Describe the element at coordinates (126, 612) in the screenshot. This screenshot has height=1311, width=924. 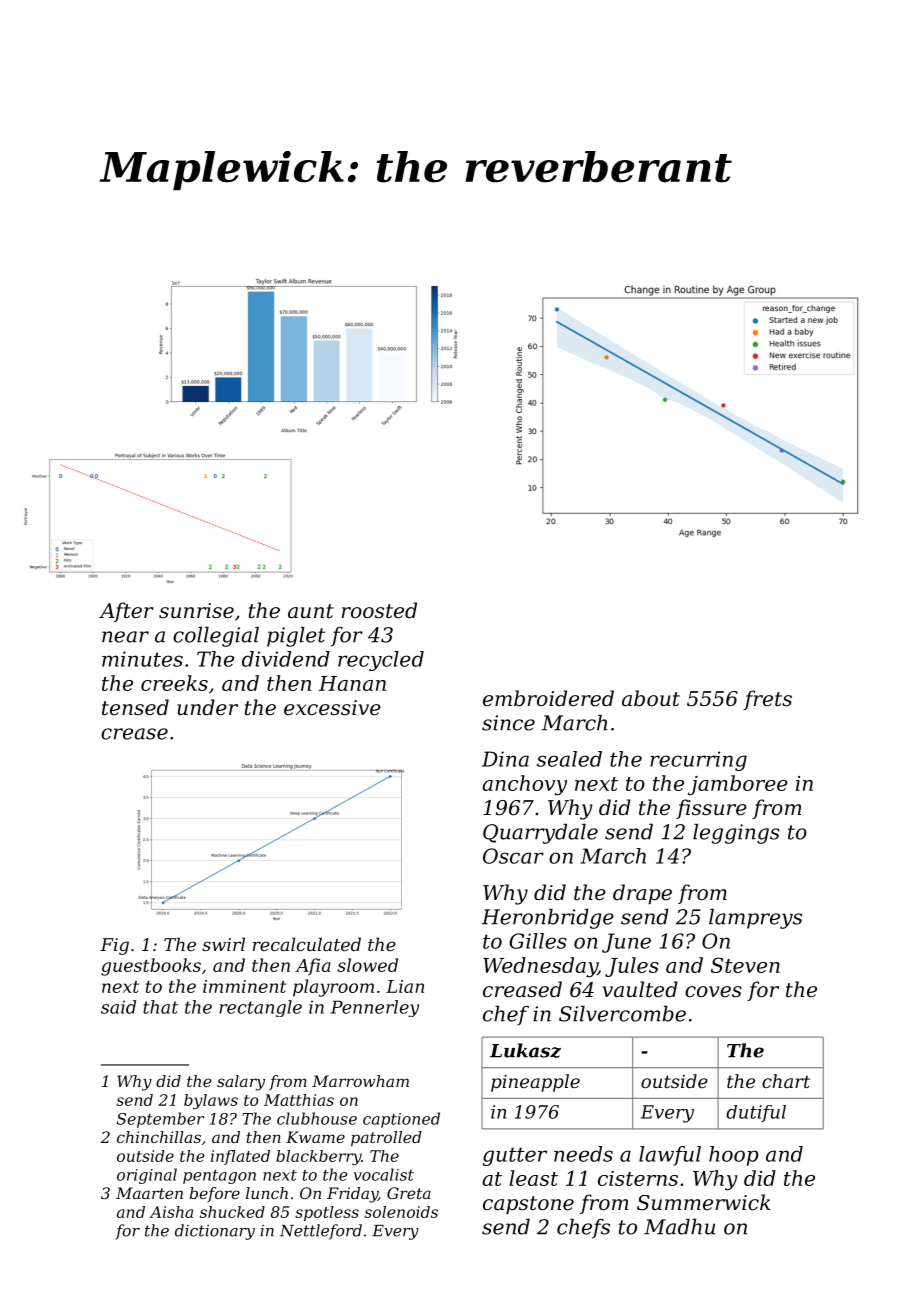
I see `After` at that location.
